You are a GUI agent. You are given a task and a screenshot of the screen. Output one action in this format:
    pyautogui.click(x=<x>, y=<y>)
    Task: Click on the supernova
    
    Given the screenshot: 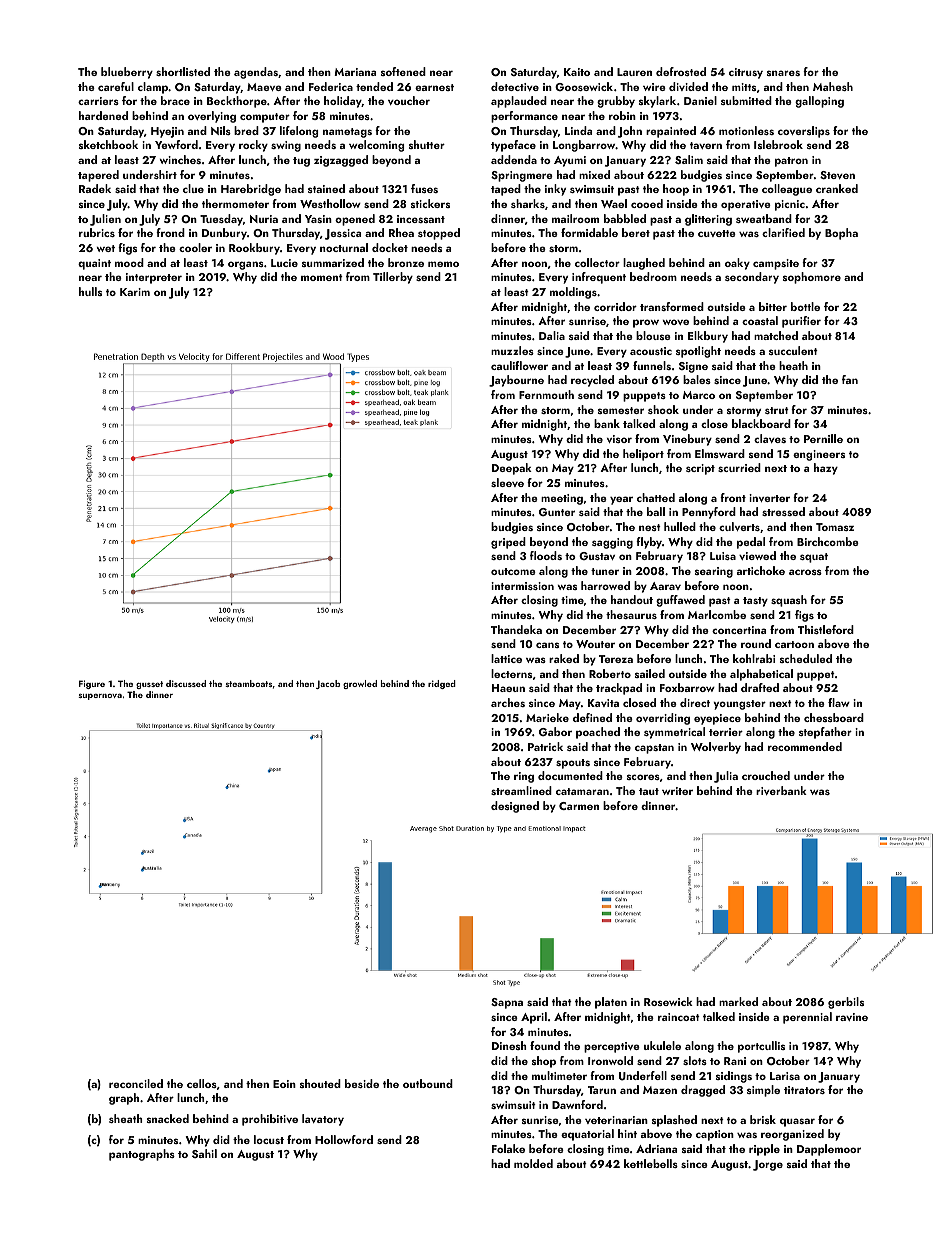 What is the action you would take?
    pyautogui.click(x=100, y=697)
